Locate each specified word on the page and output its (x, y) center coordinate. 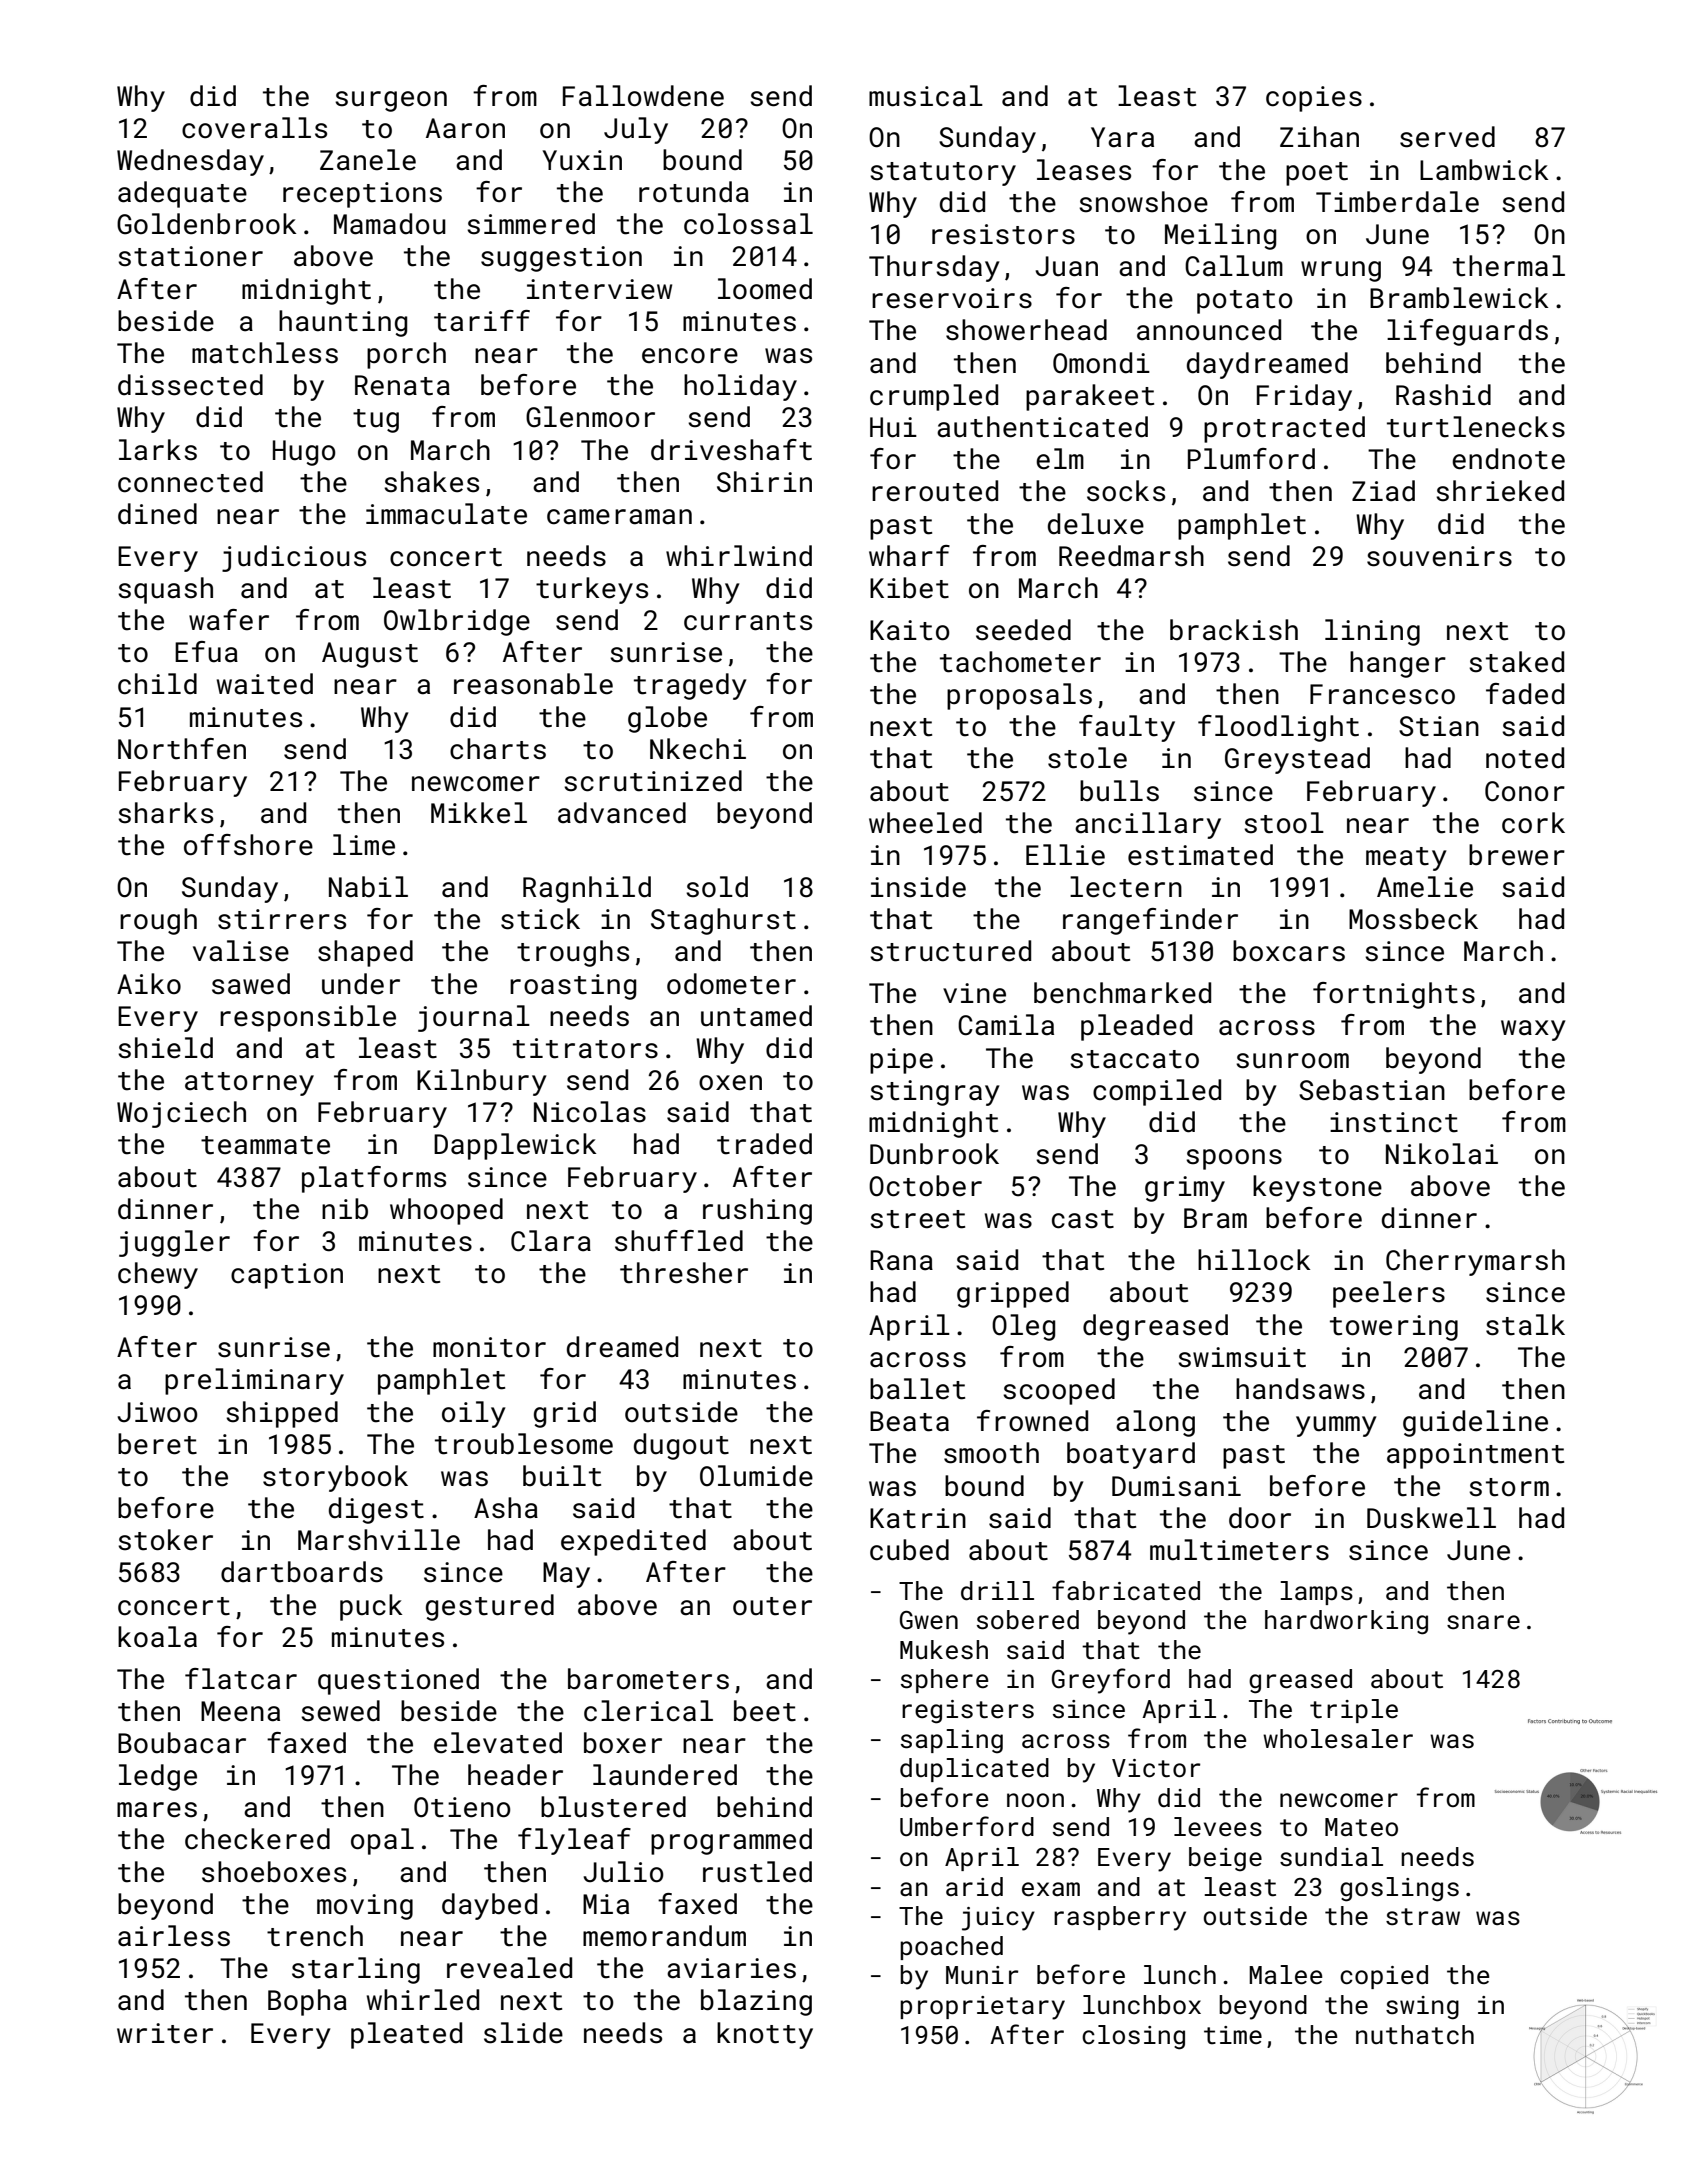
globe (667, 719)
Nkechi (698, 749)
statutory (943, 174)
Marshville (379, 1540)
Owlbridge (457, 622)
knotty (765, 2035)
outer (772, 1606)
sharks (165, 813)
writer (165, 2033)
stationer (190, 256)
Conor (1525, 791)
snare (1483, 1622)
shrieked (1500, 491)
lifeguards (1467, 332)
